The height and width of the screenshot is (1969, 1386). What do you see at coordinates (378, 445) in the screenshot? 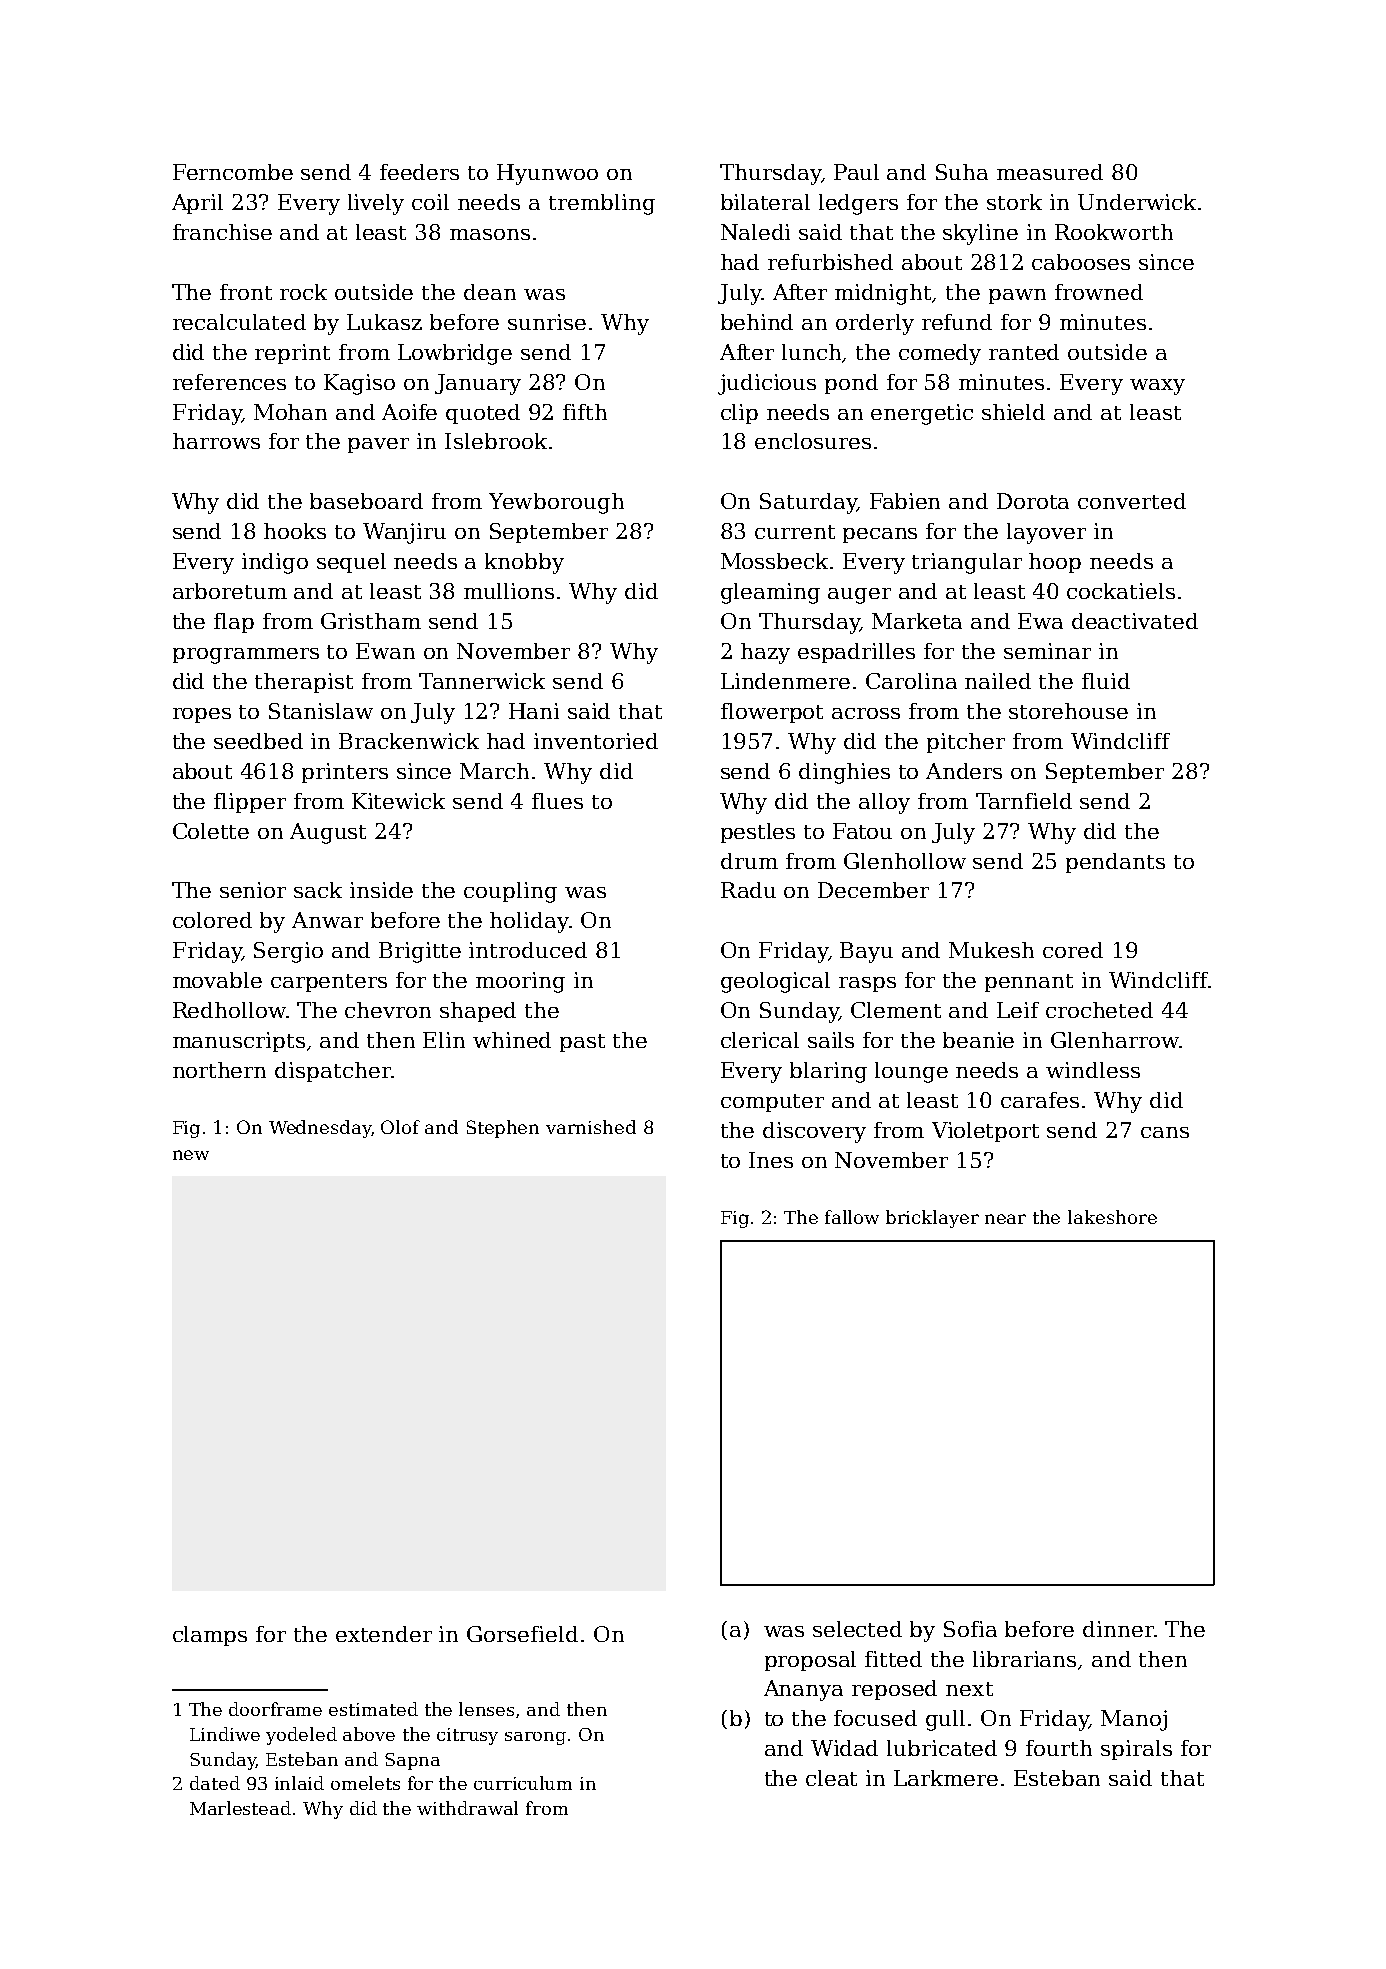
I see `paver` at bounding box center [378, 445].
